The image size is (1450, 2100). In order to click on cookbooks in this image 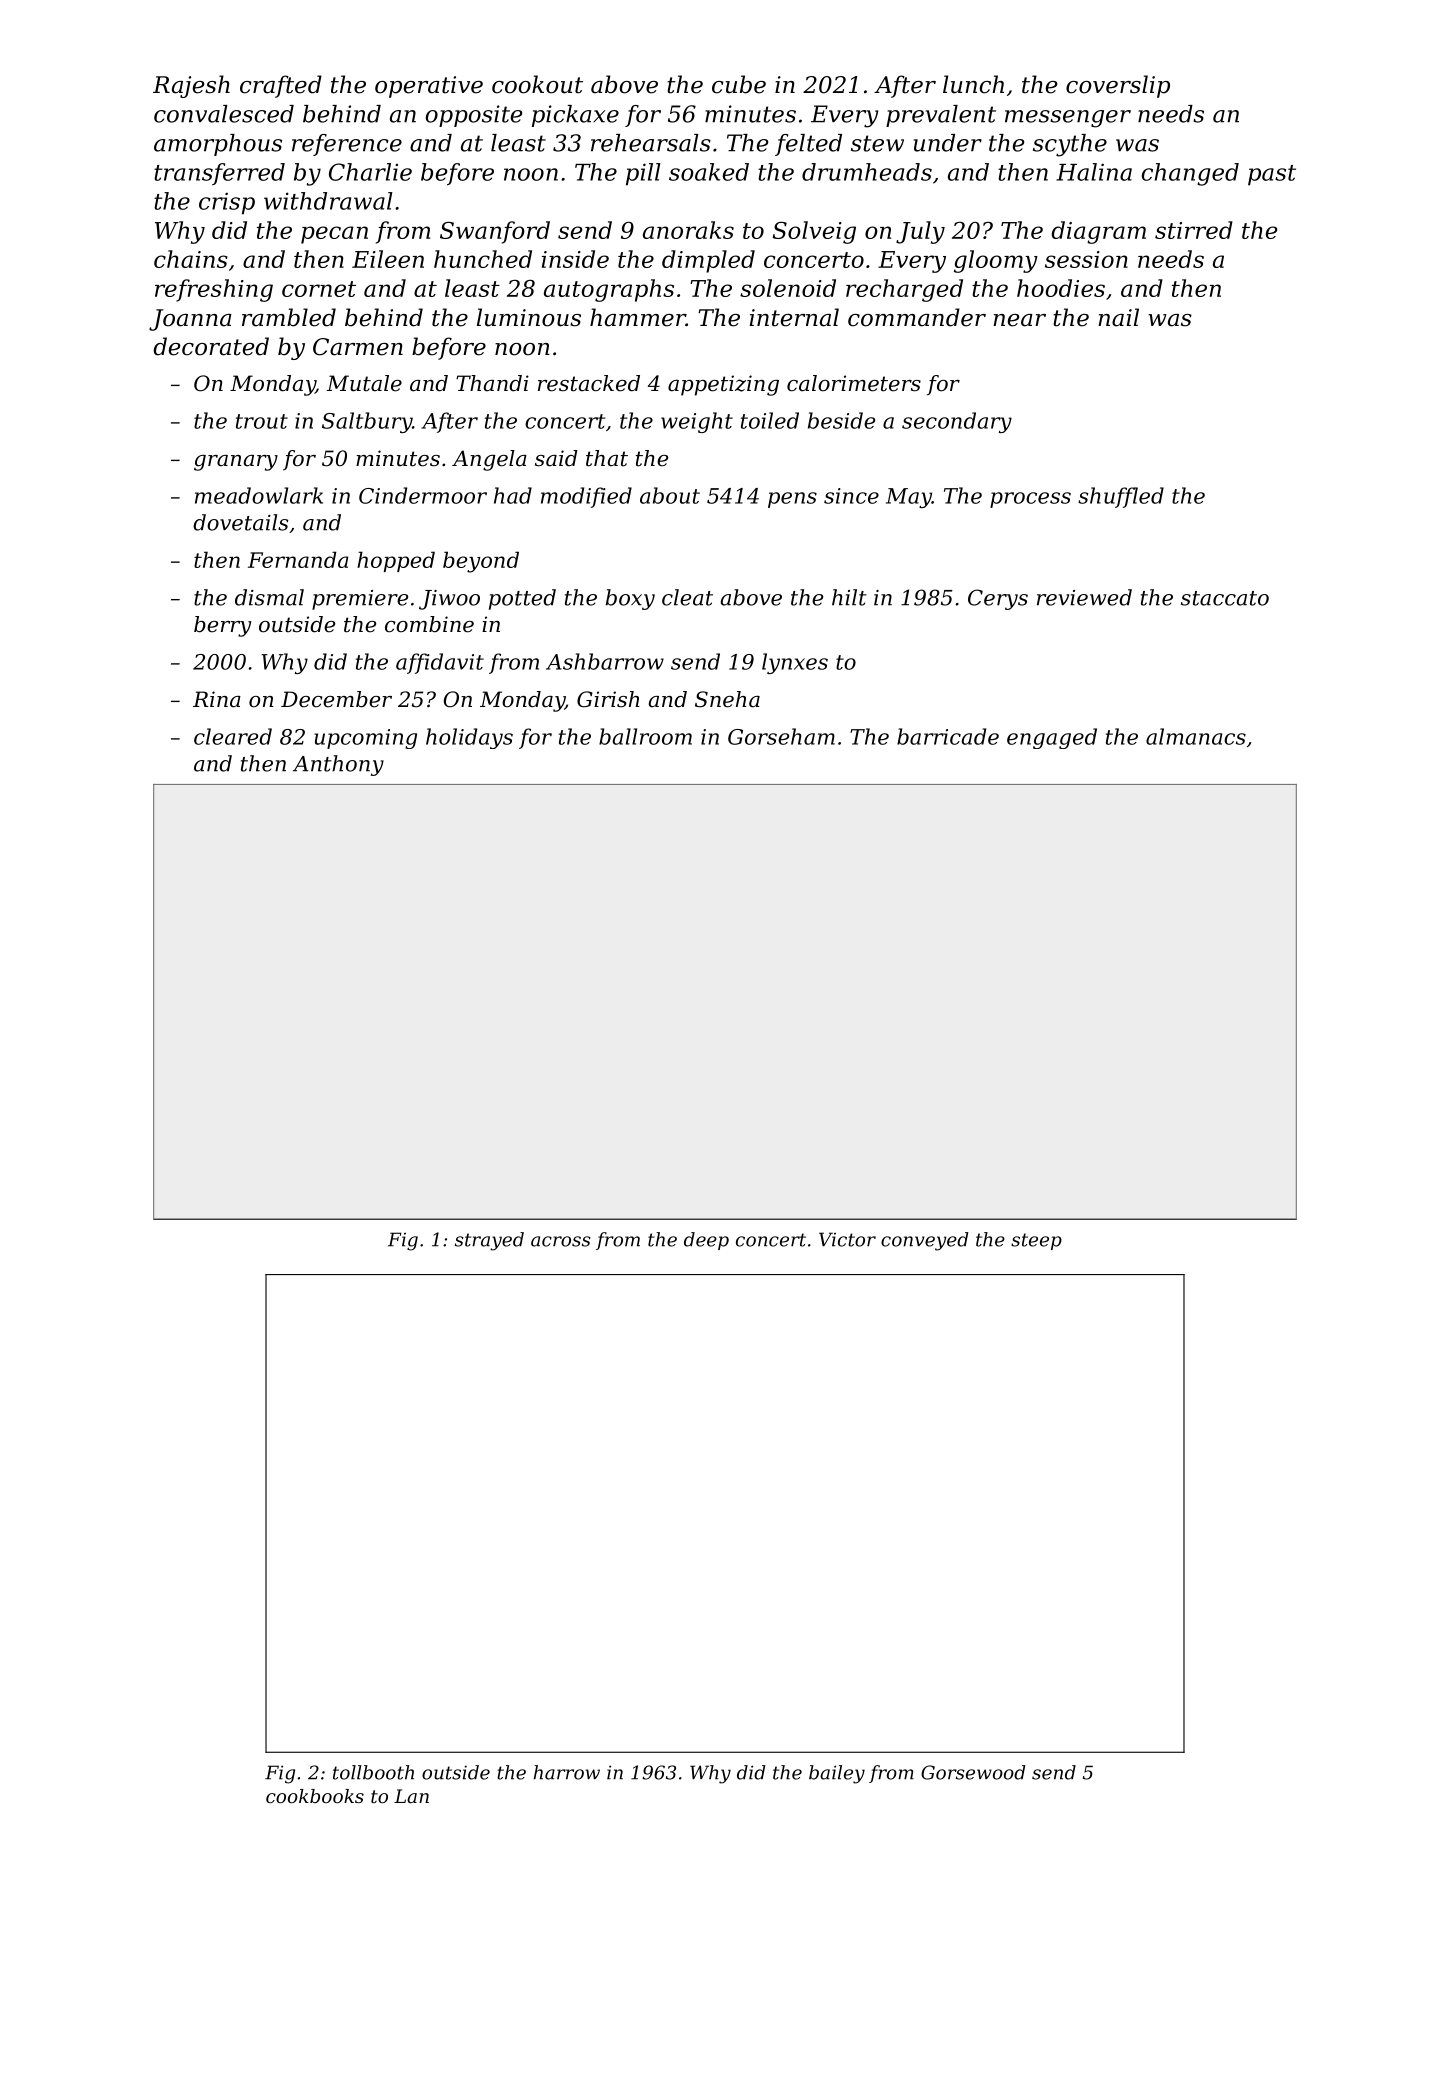, I will do `click(315, 1796)`.
